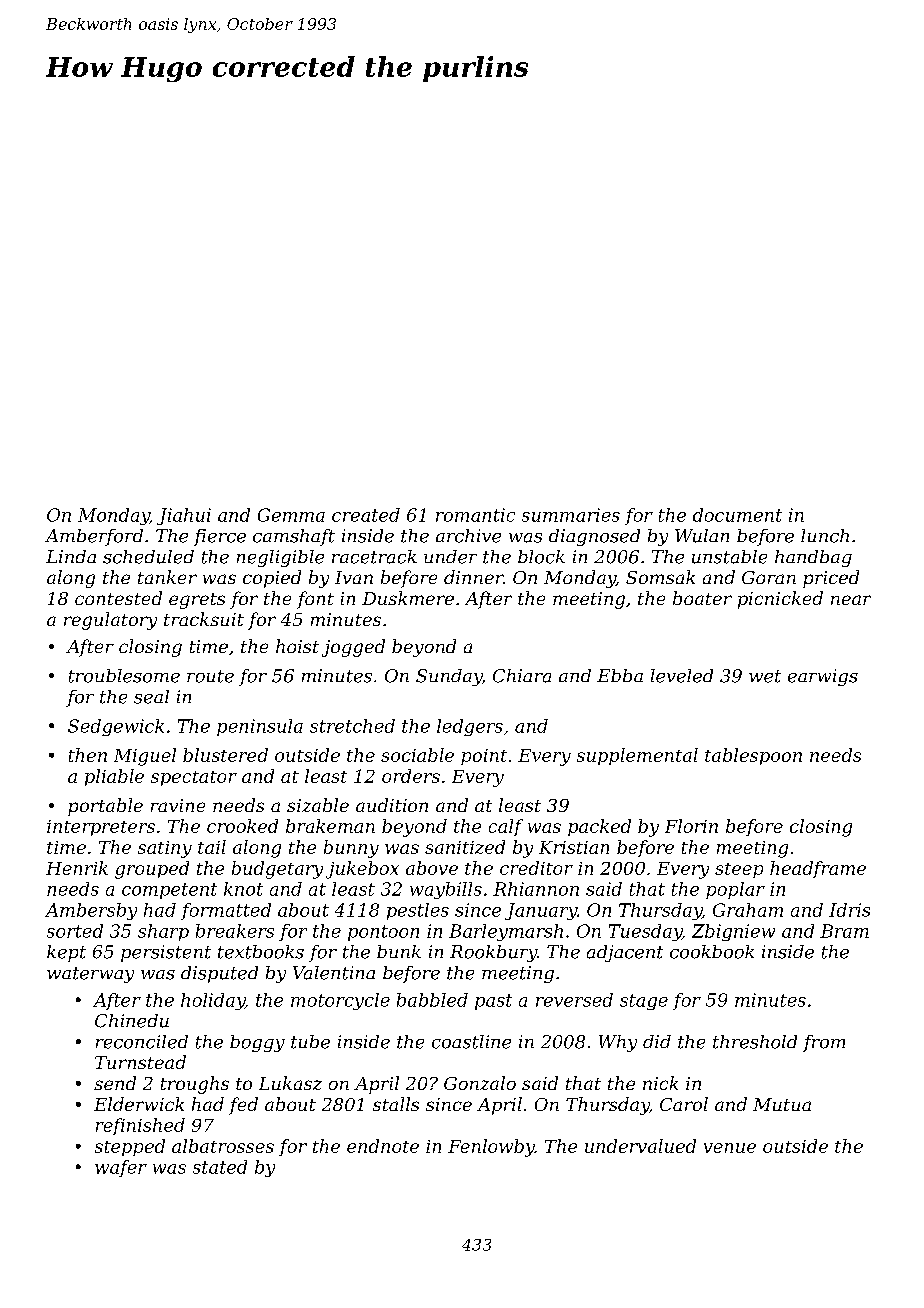 The height and width of the screenshot is (1308, 924). I want to click on blustered, so click(225, 755).
